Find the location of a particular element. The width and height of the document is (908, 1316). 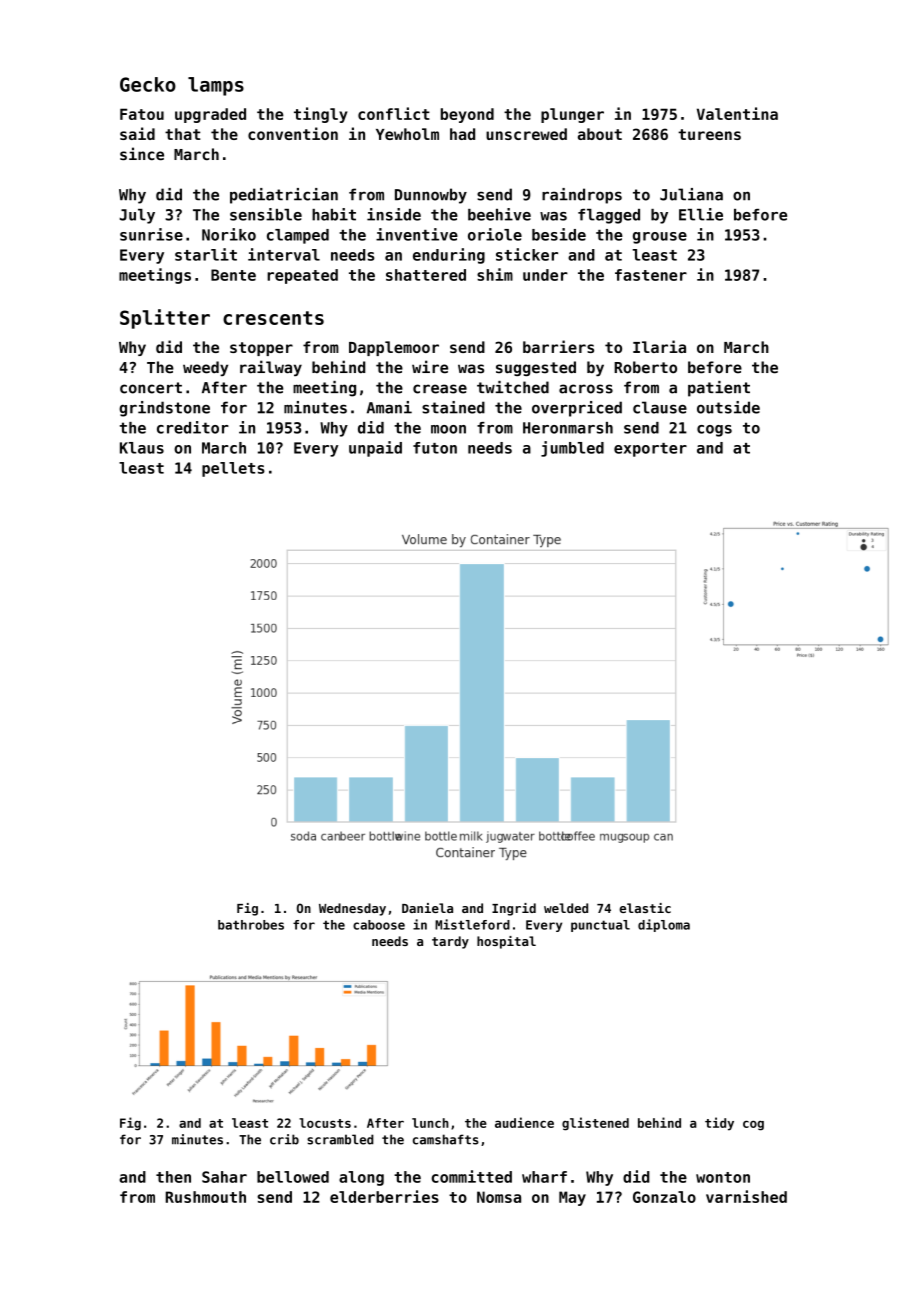

Valentina is located at coordinates (737, 113).
